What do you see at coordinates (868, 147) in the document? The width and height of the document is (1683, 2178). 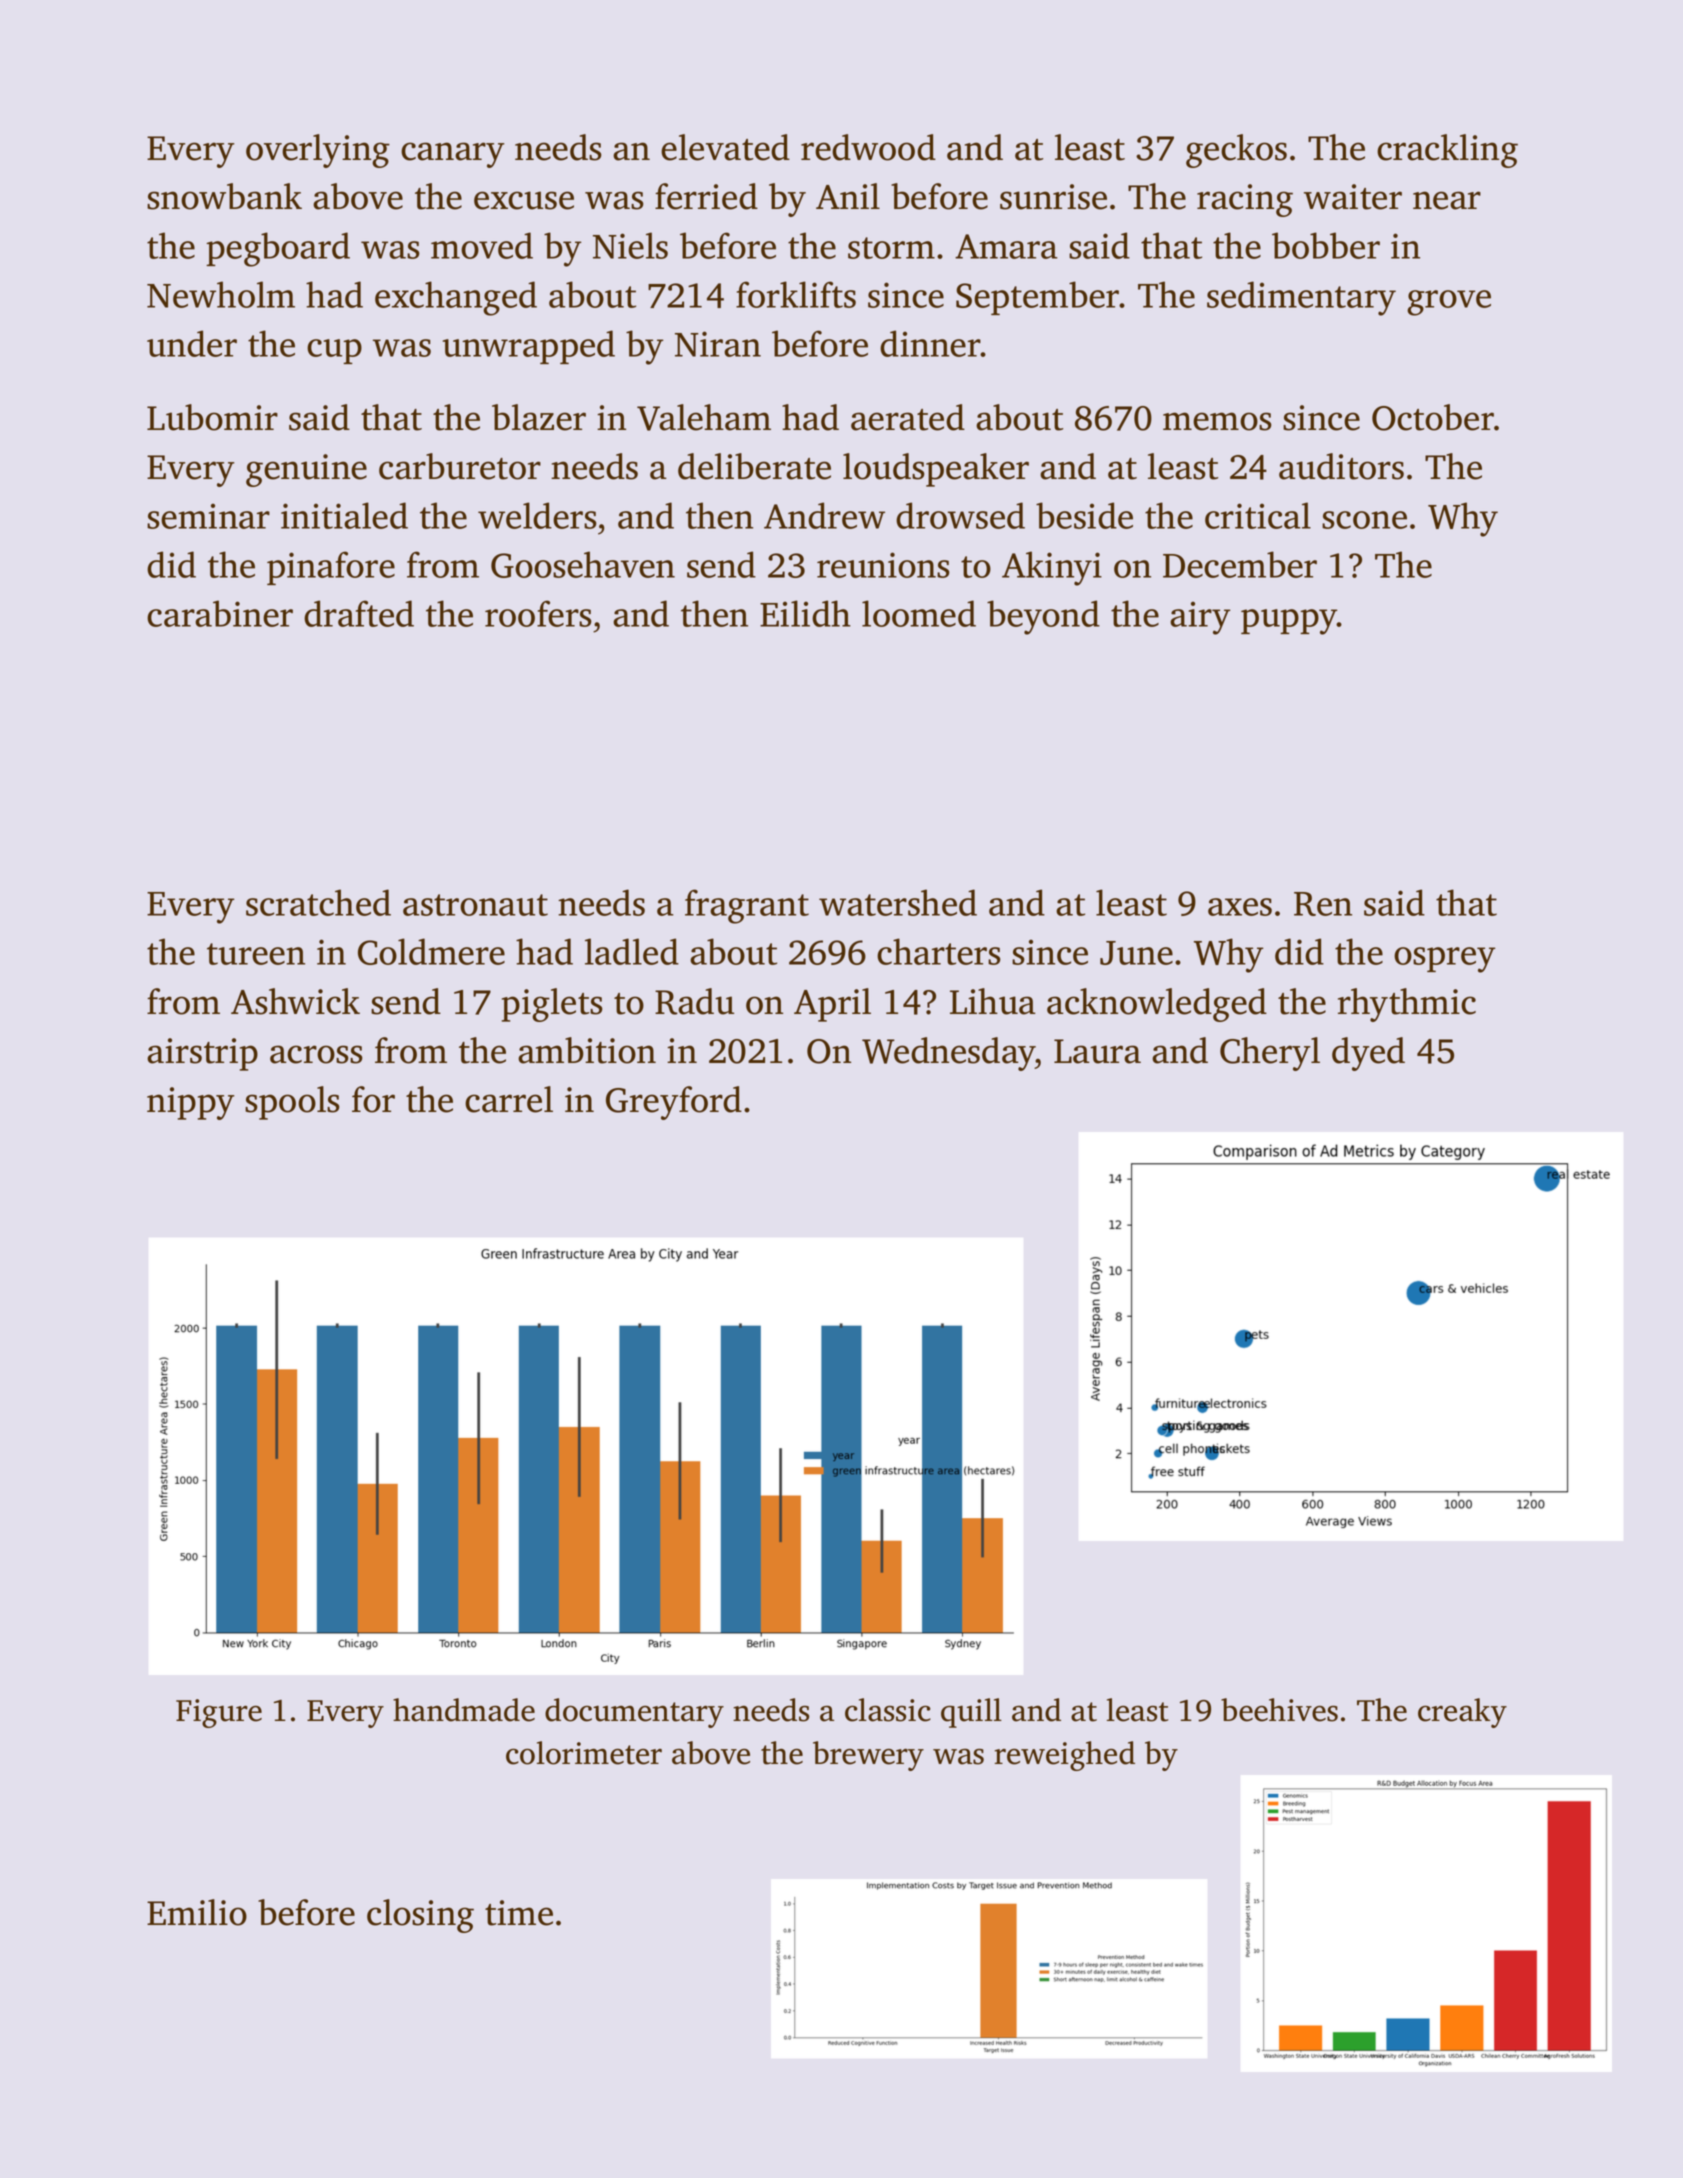 I see `redwood` at bounding box center [868, 147].
